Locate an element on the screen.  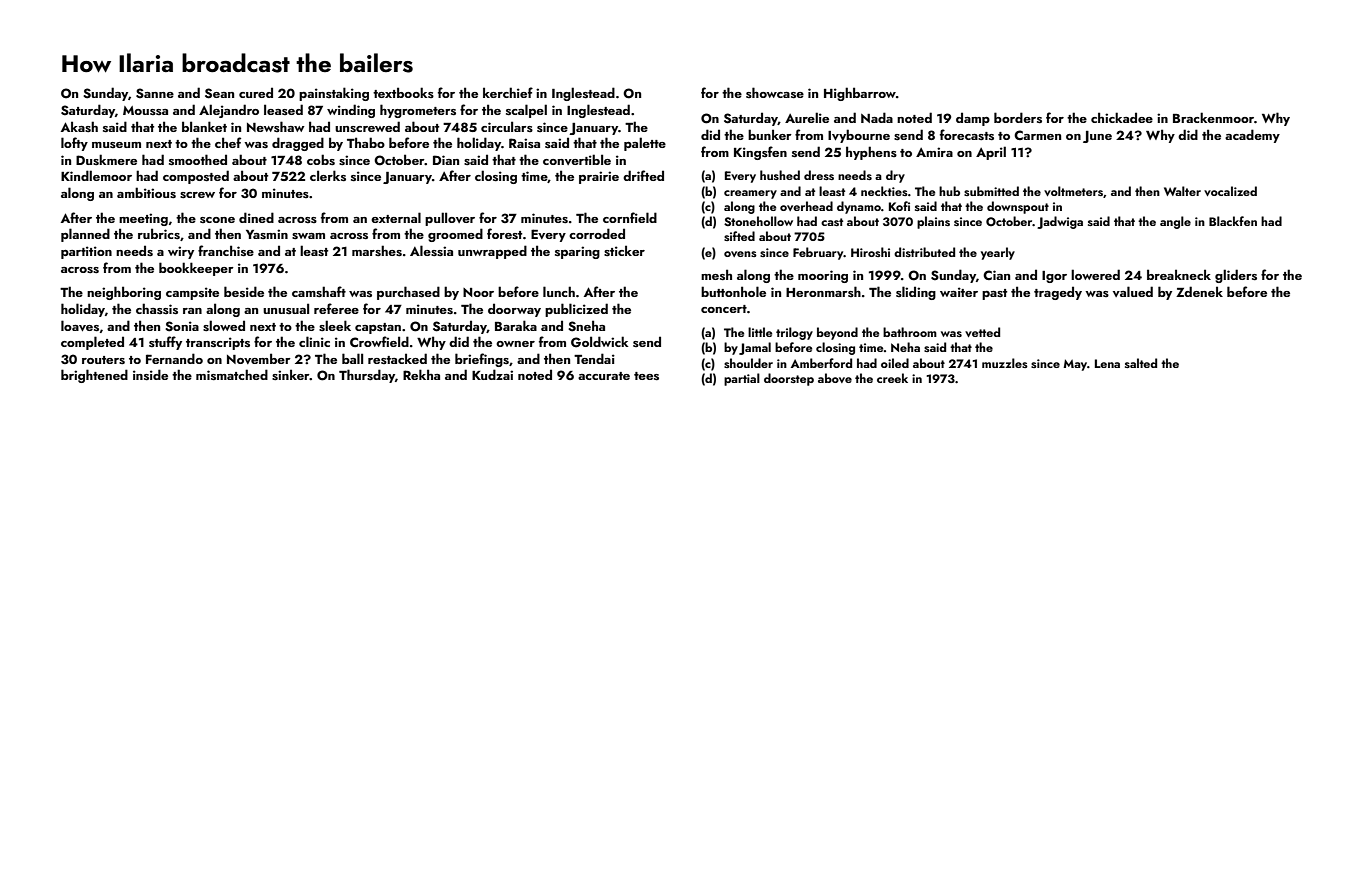
Blackfen is located at coordinates (1233, 221).
